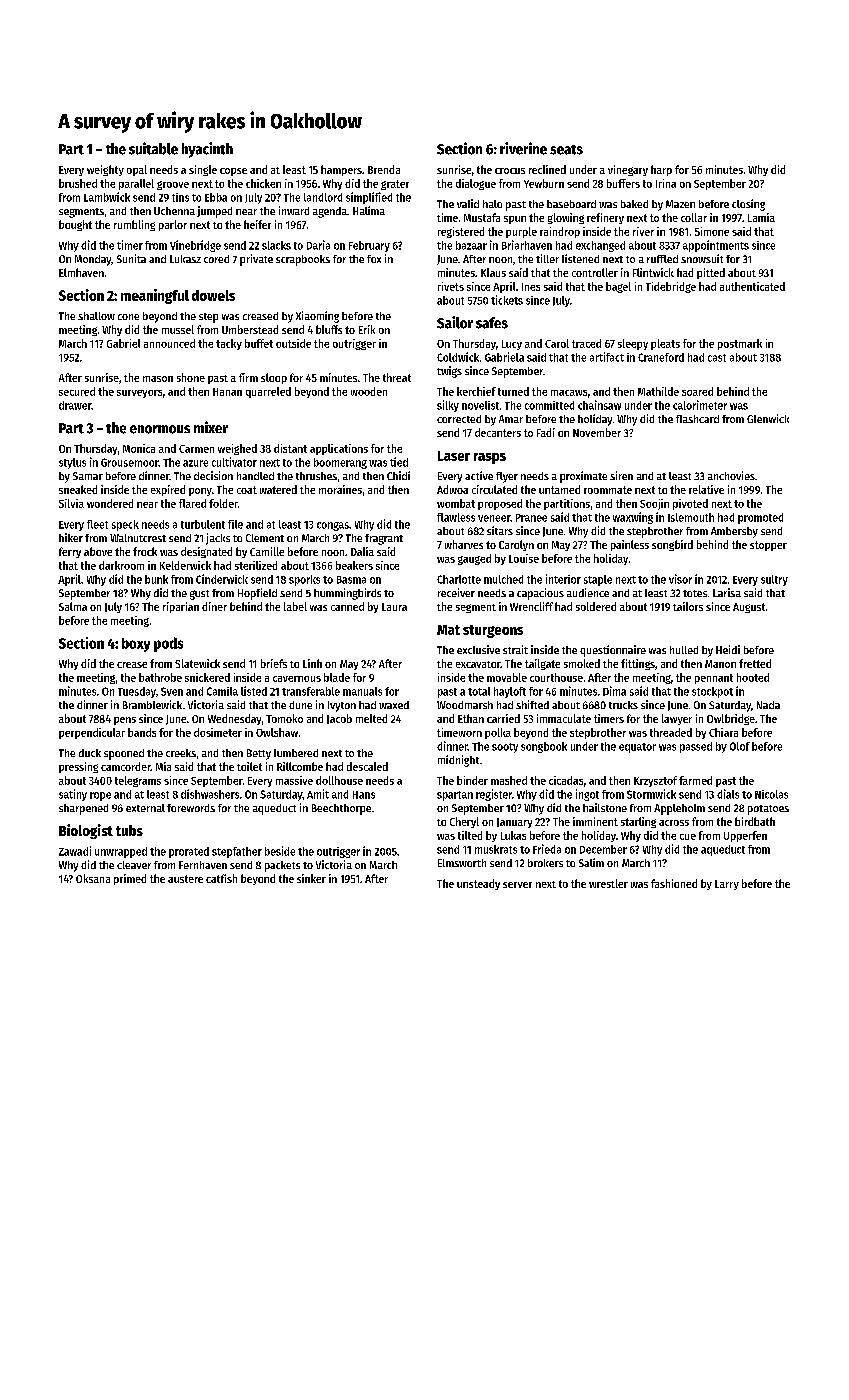 The image size is (849, 1400). I want to click on shallow, so click(96, 316).
